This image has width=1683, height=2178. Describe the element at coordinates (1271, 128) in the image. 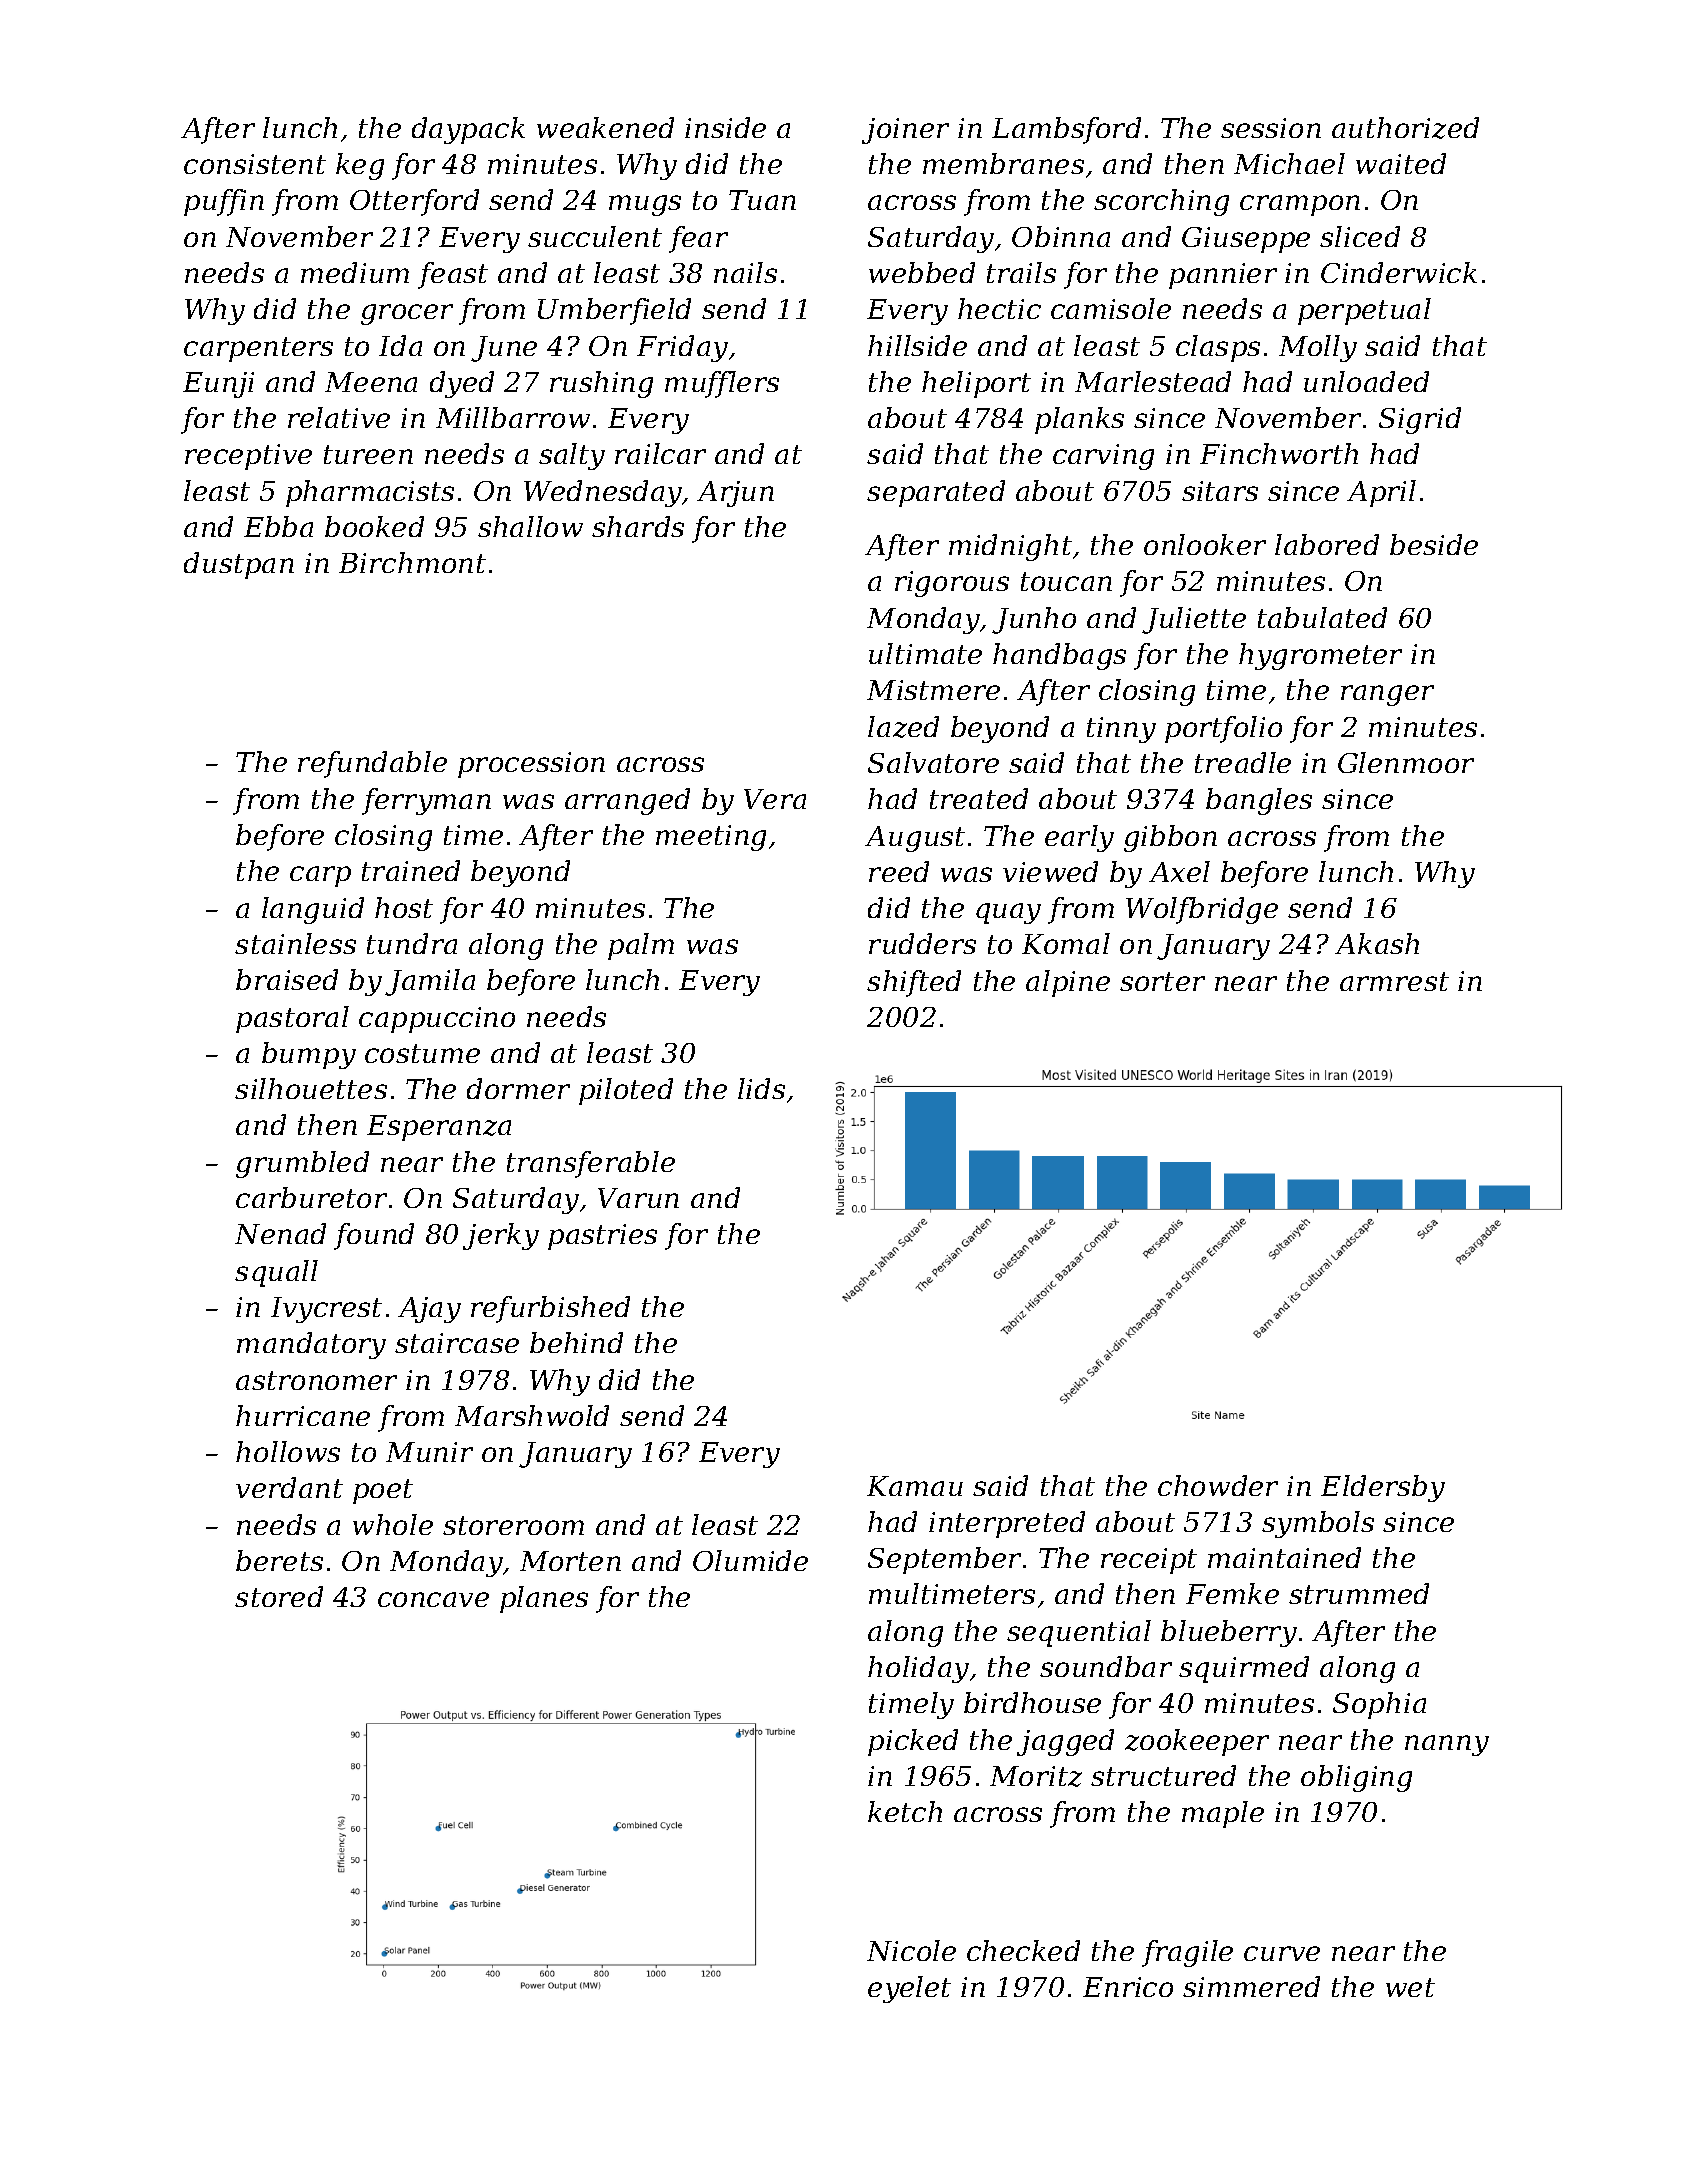

I see `session` at that location.
